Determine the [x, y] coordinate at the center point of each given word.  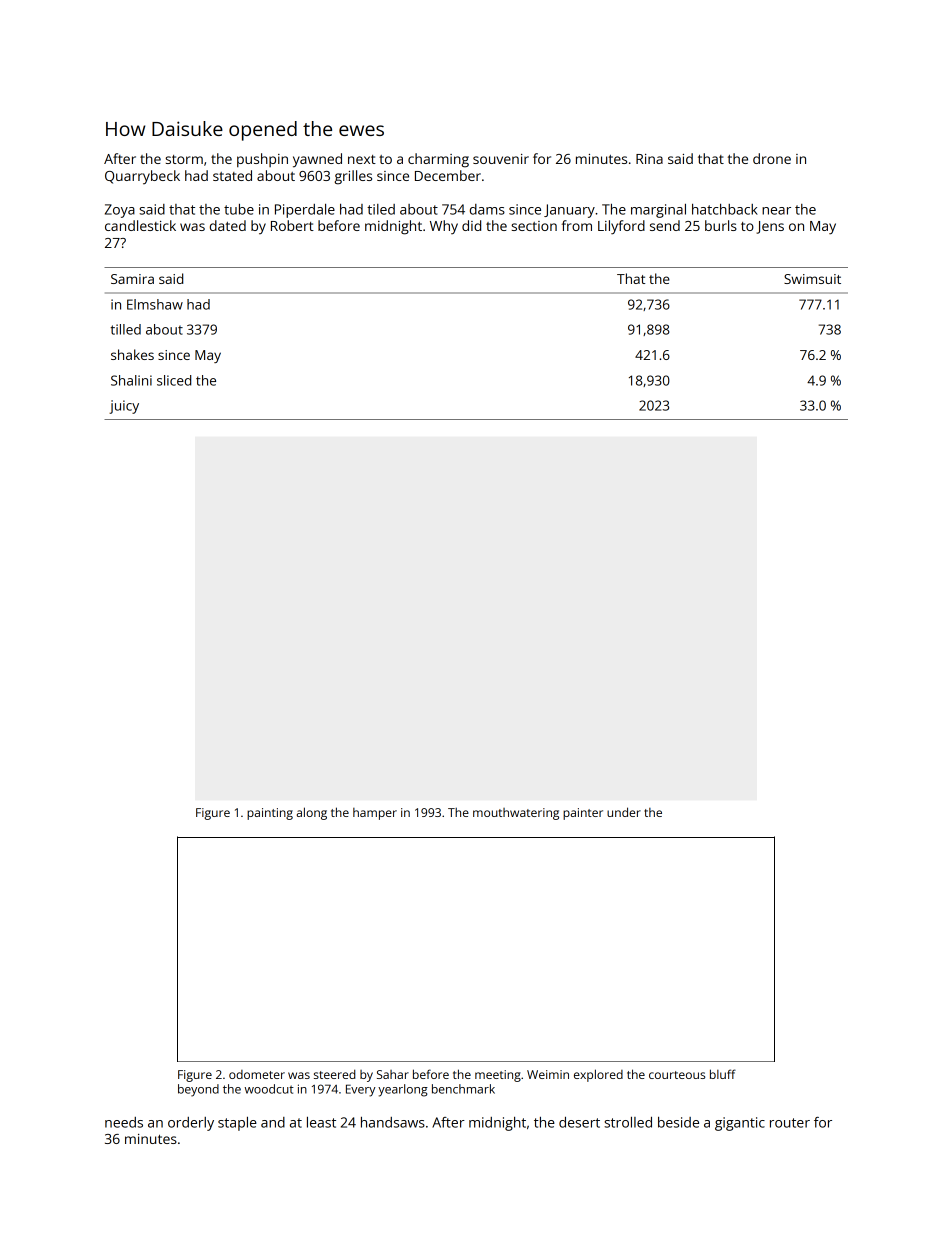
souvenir [501, 159]
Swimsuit [812, 279]
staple [237, 1124]
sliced [174, 380]
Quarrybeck [142, 177]
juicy [124, 407]
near [776, 211]
